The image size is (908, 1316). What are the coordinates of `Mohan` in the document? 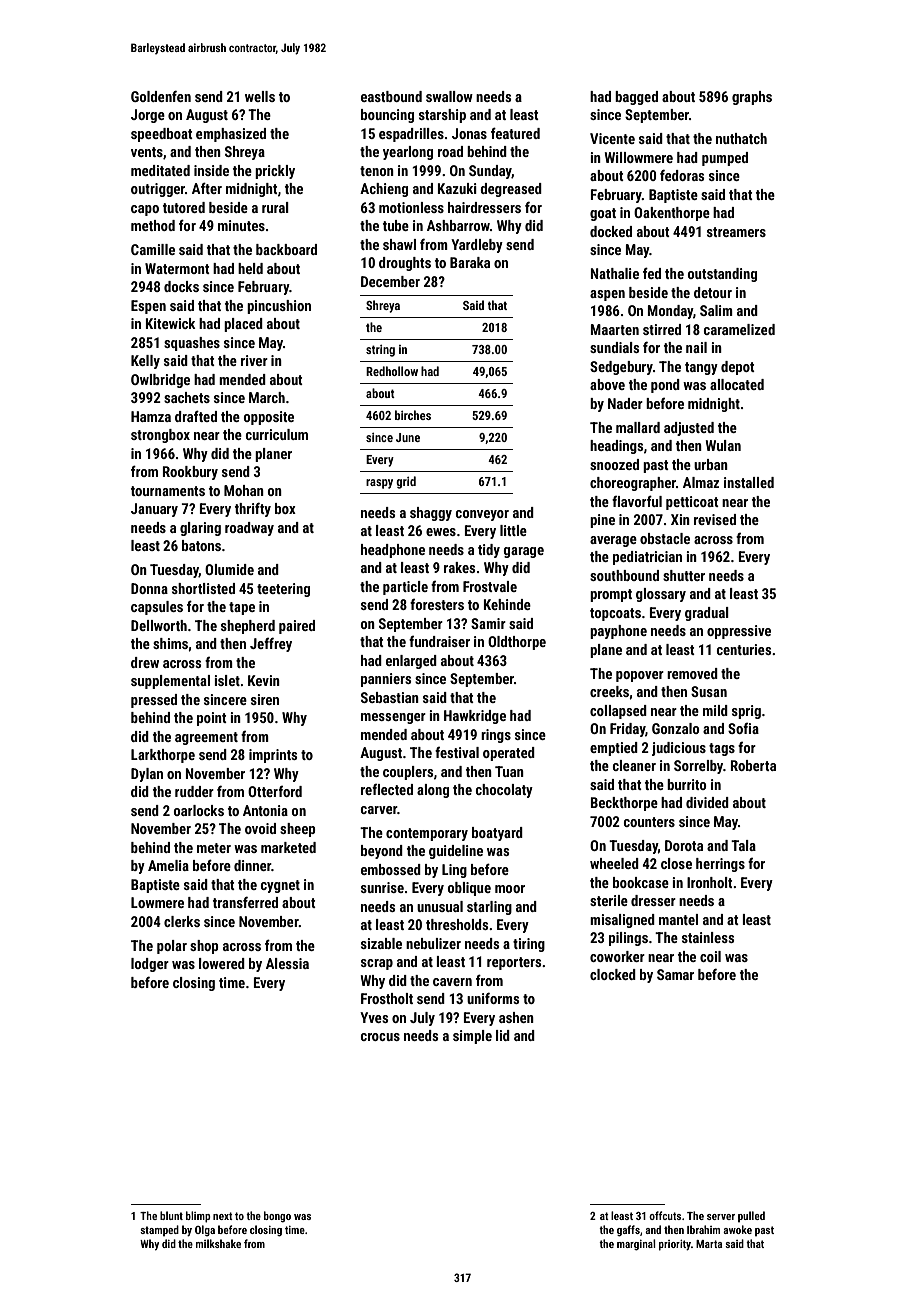 It's located at (244, 490).
